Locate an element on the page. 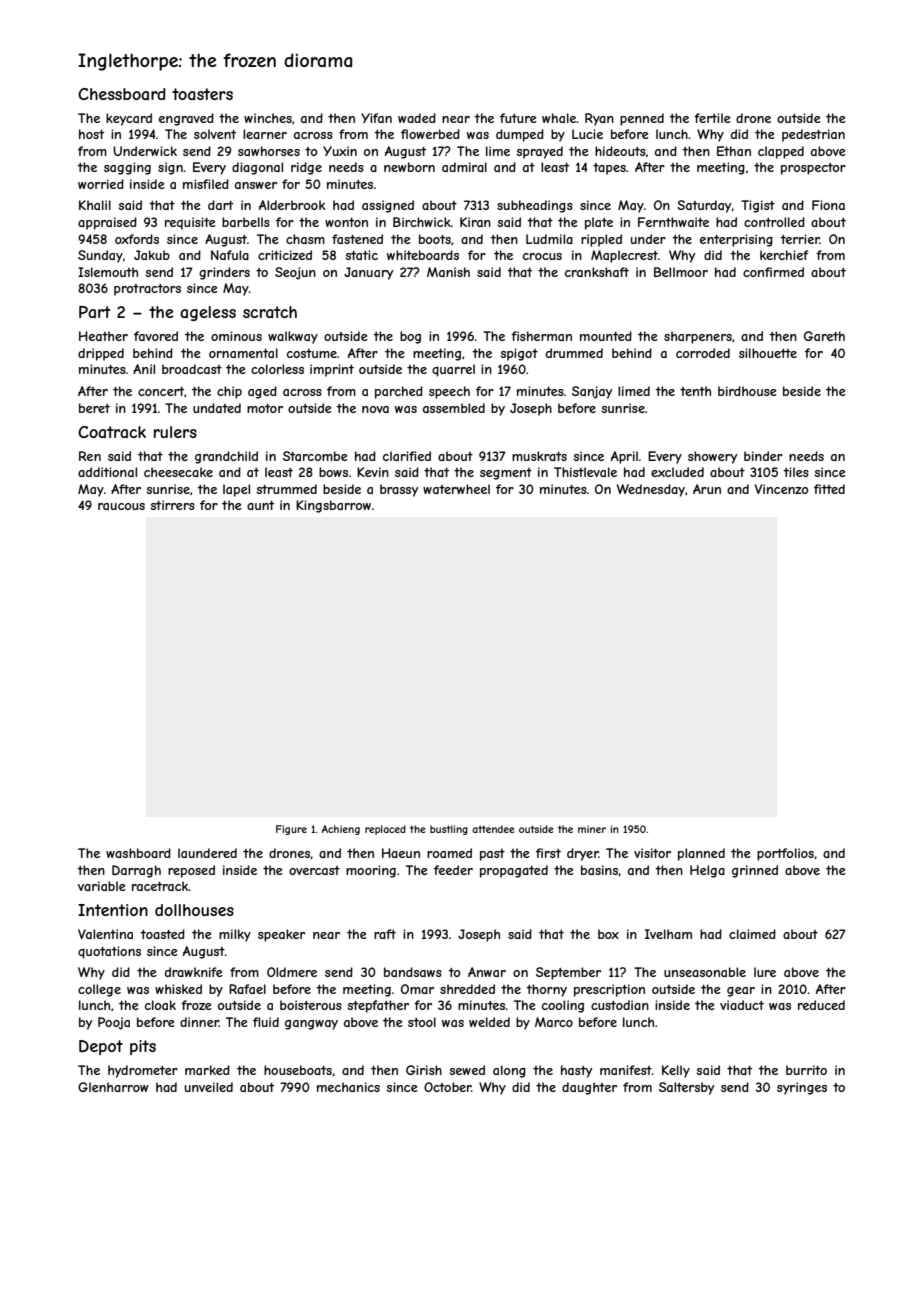  whiteboards is located at coordinates (423, 255).
